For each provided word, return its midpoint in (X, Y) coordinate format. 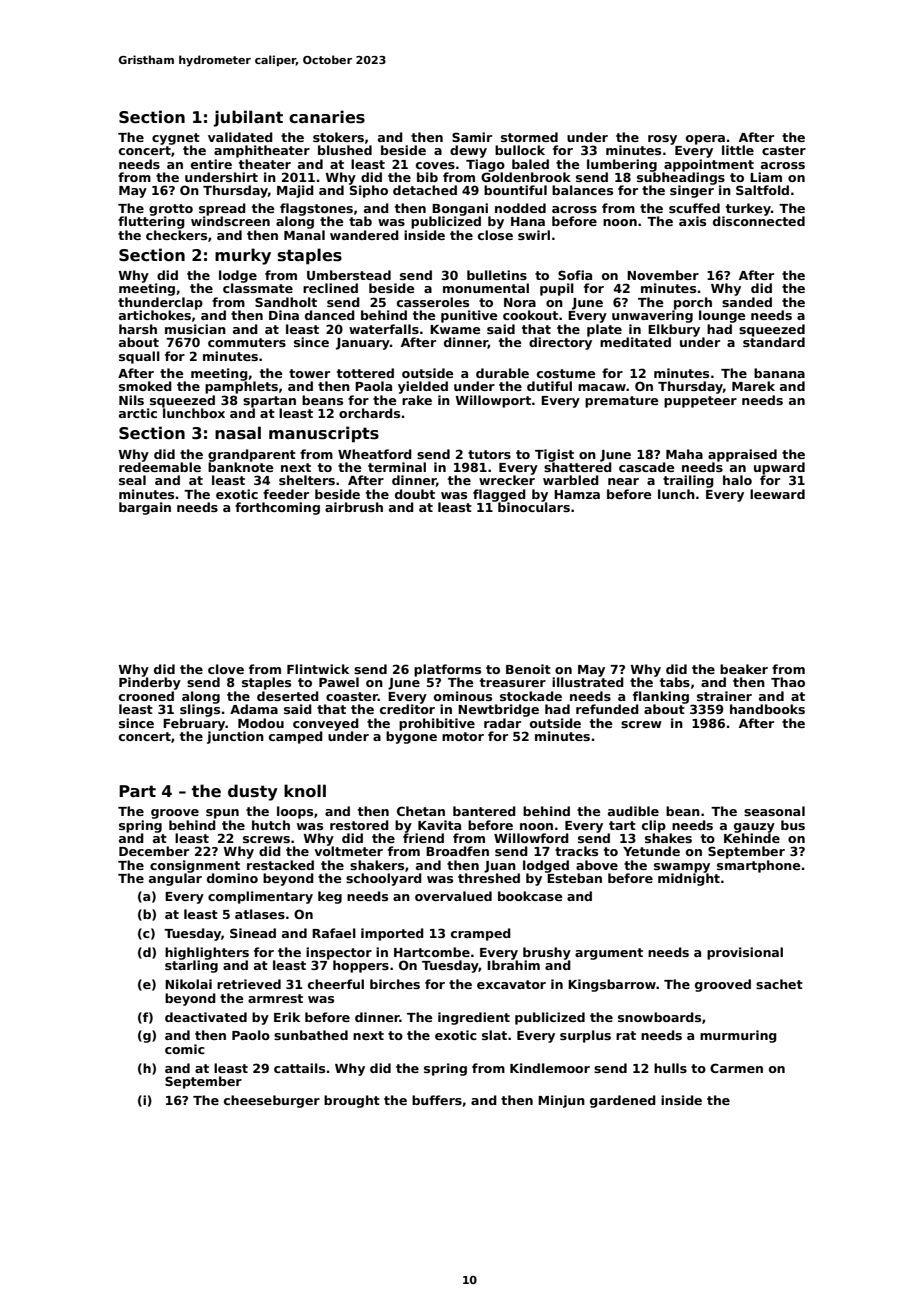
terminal (397, 467)
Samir (472, 137)
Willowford (531, 838)
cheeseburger (272, 1101)
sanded (747, 302)
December (154, 851)
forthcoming (277, 508)
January (363, 344)
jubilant (248, 118)
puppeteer (700, 402)
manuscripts (324, 434)
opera (705, 140)
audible (633, 811)
